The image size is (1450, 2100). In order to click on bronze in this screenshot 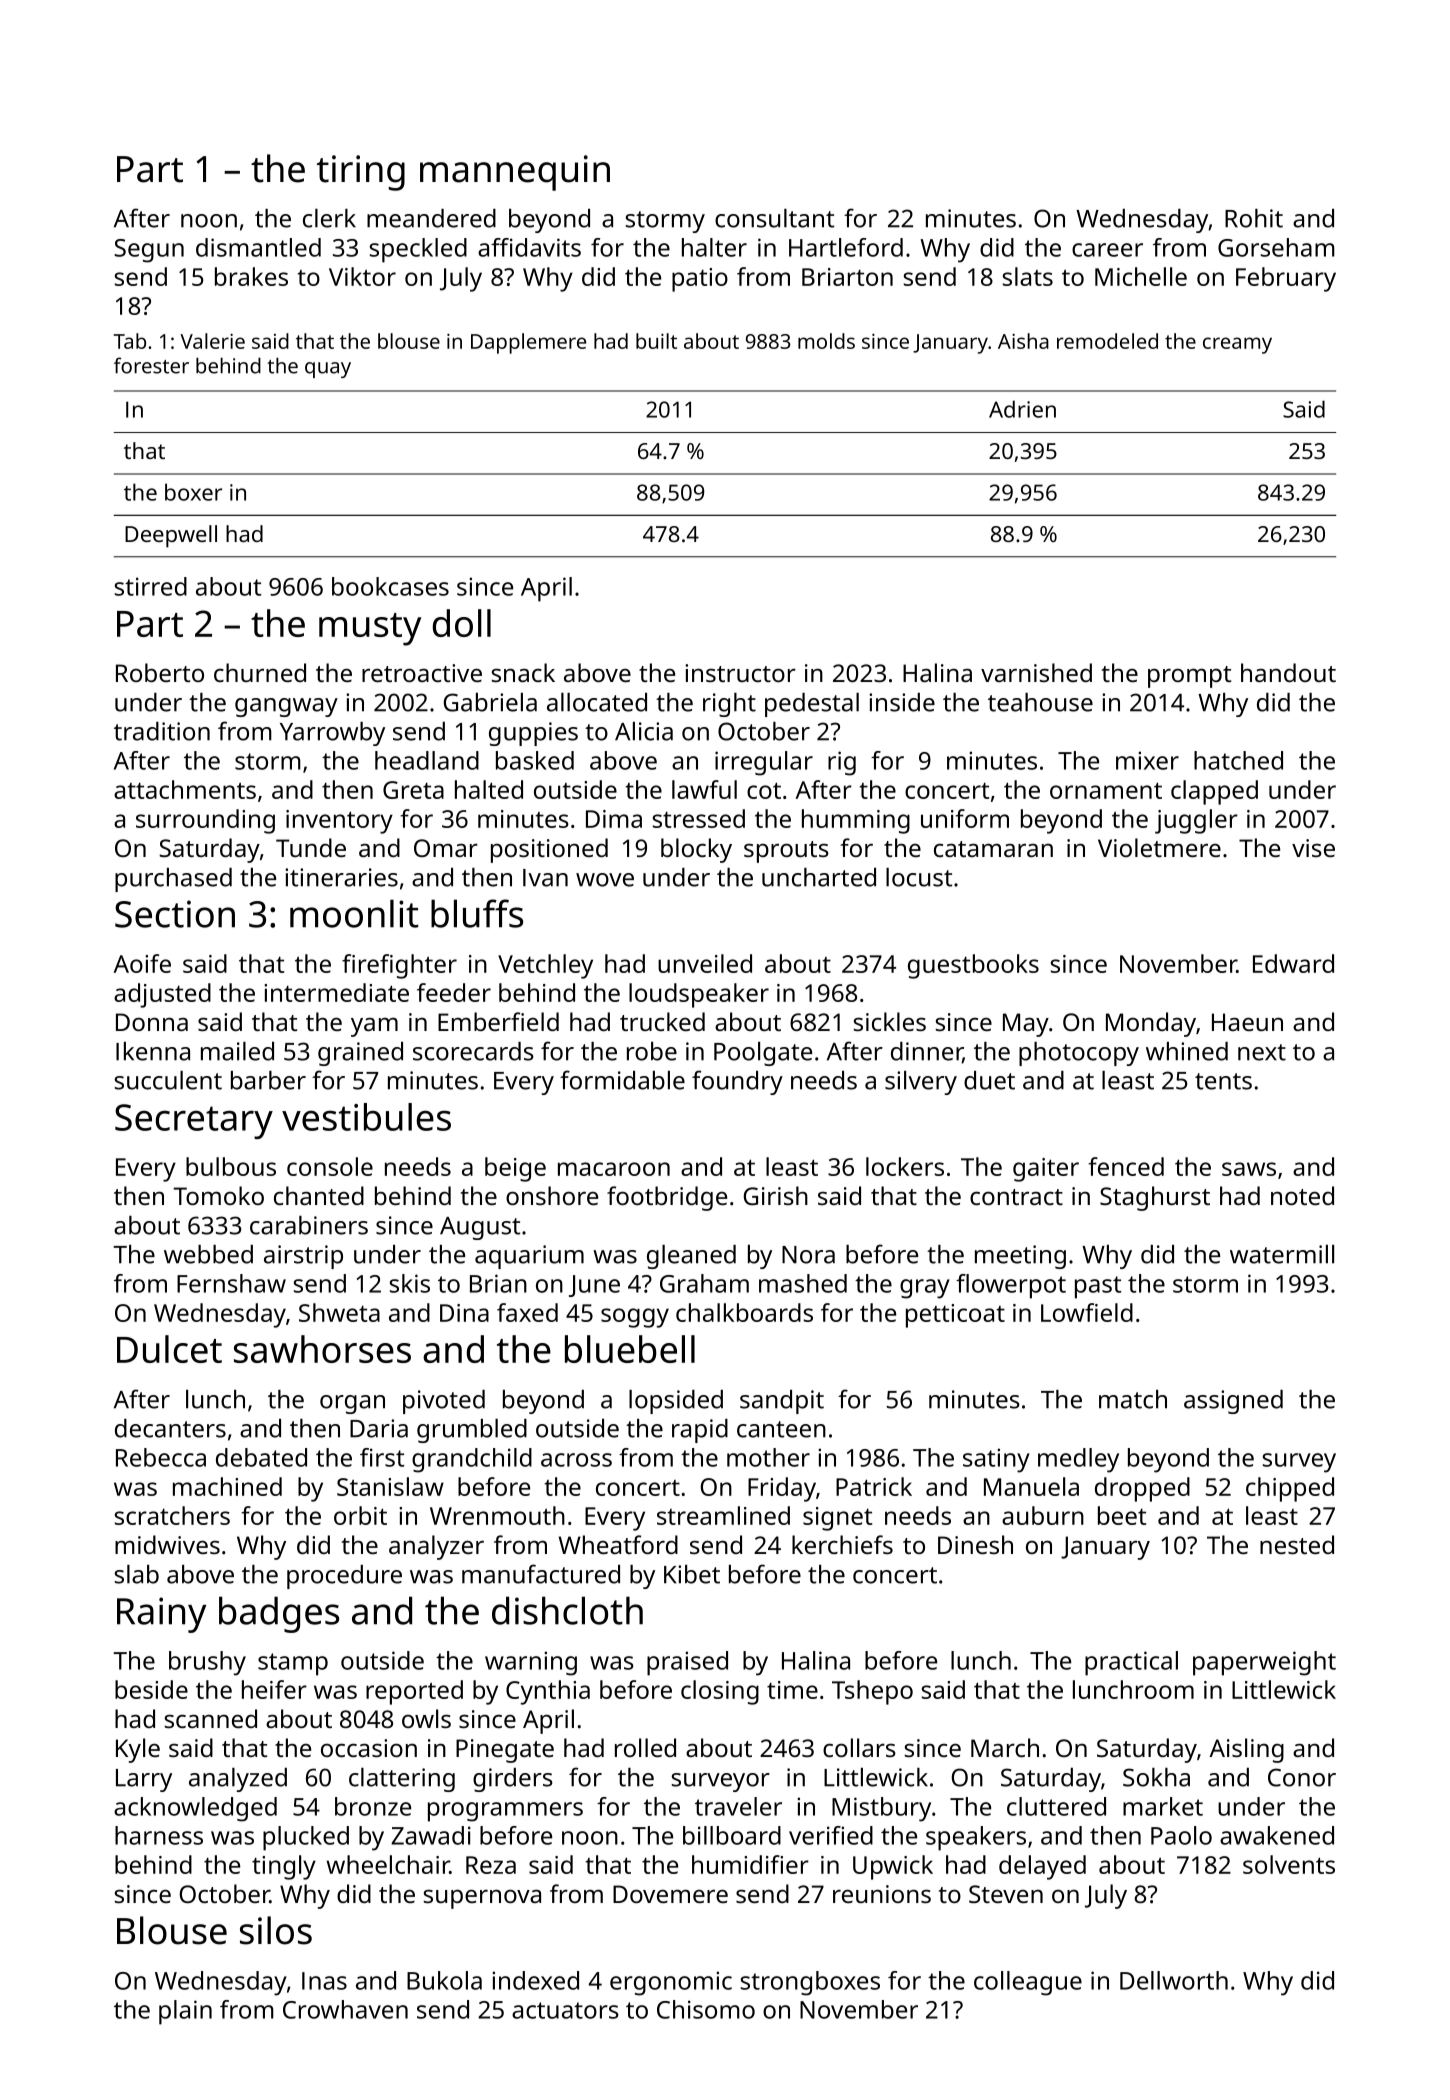, I will do `click(373, 1806)`.
